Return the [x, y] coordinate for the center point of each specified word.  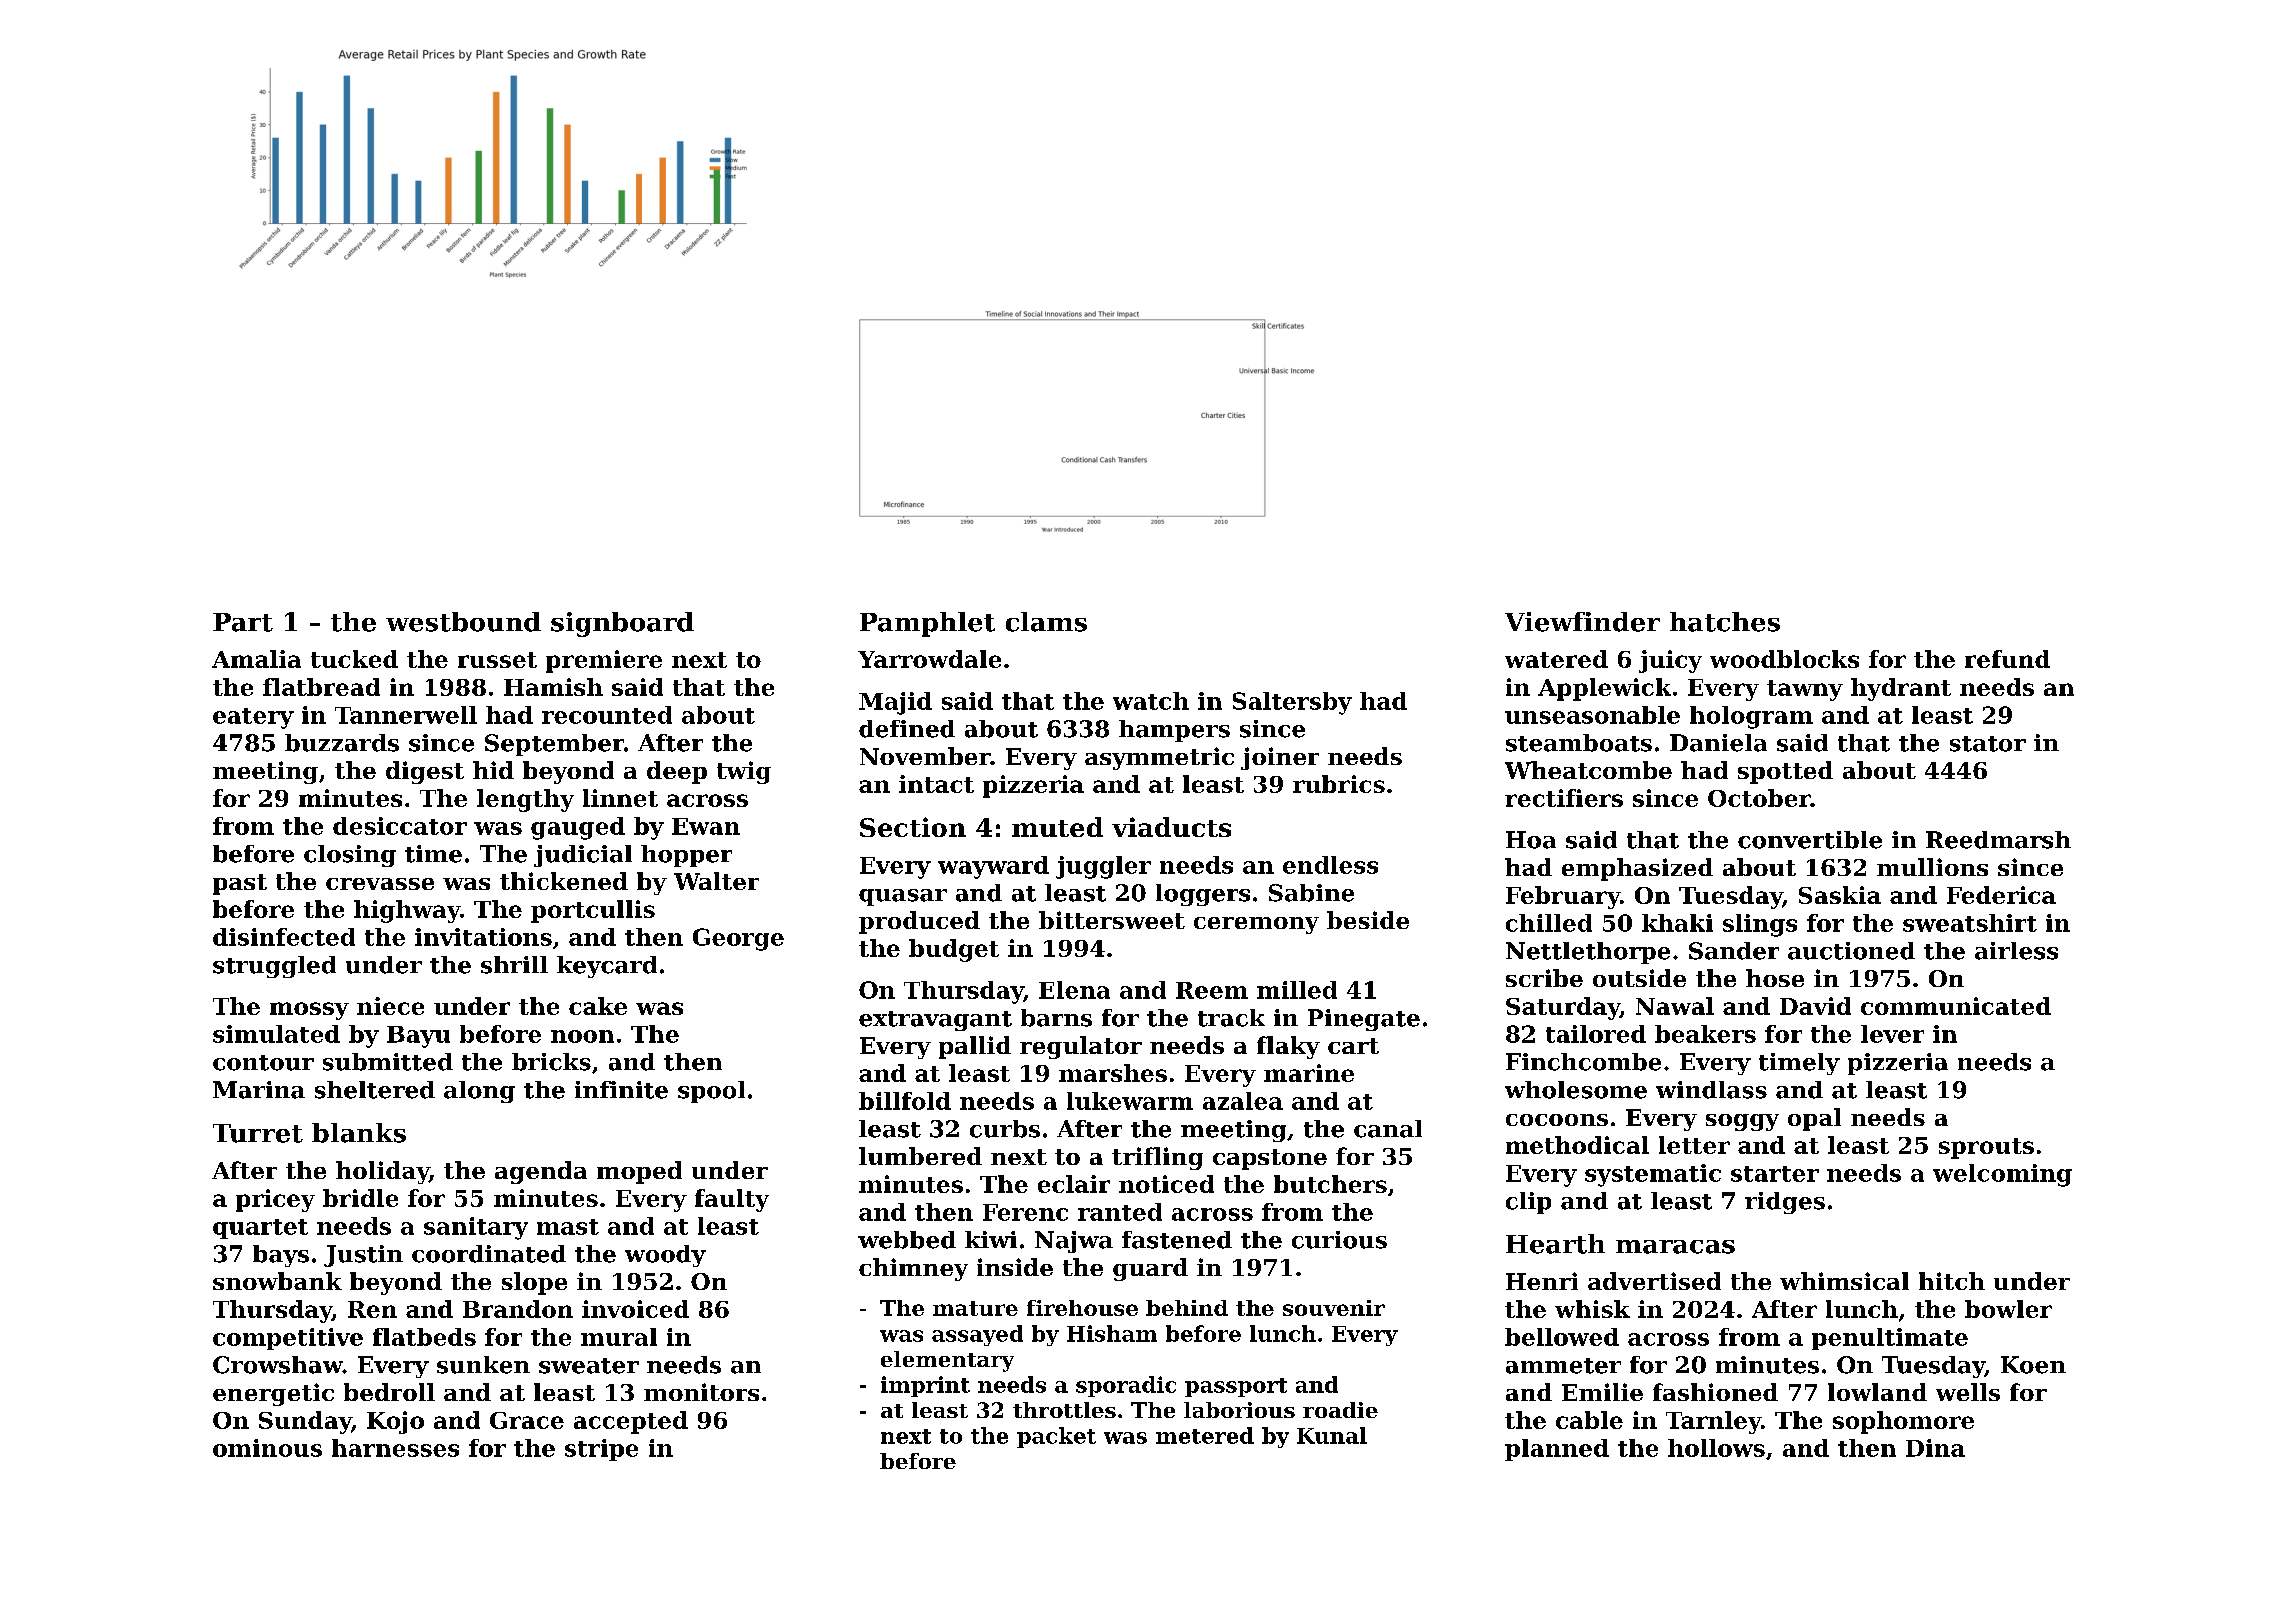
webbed [907, 1240]
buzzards [342, 743]
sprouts [1986, 1148]
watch [1151, 701]
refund [2007, 659]
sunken [483, 1365]
